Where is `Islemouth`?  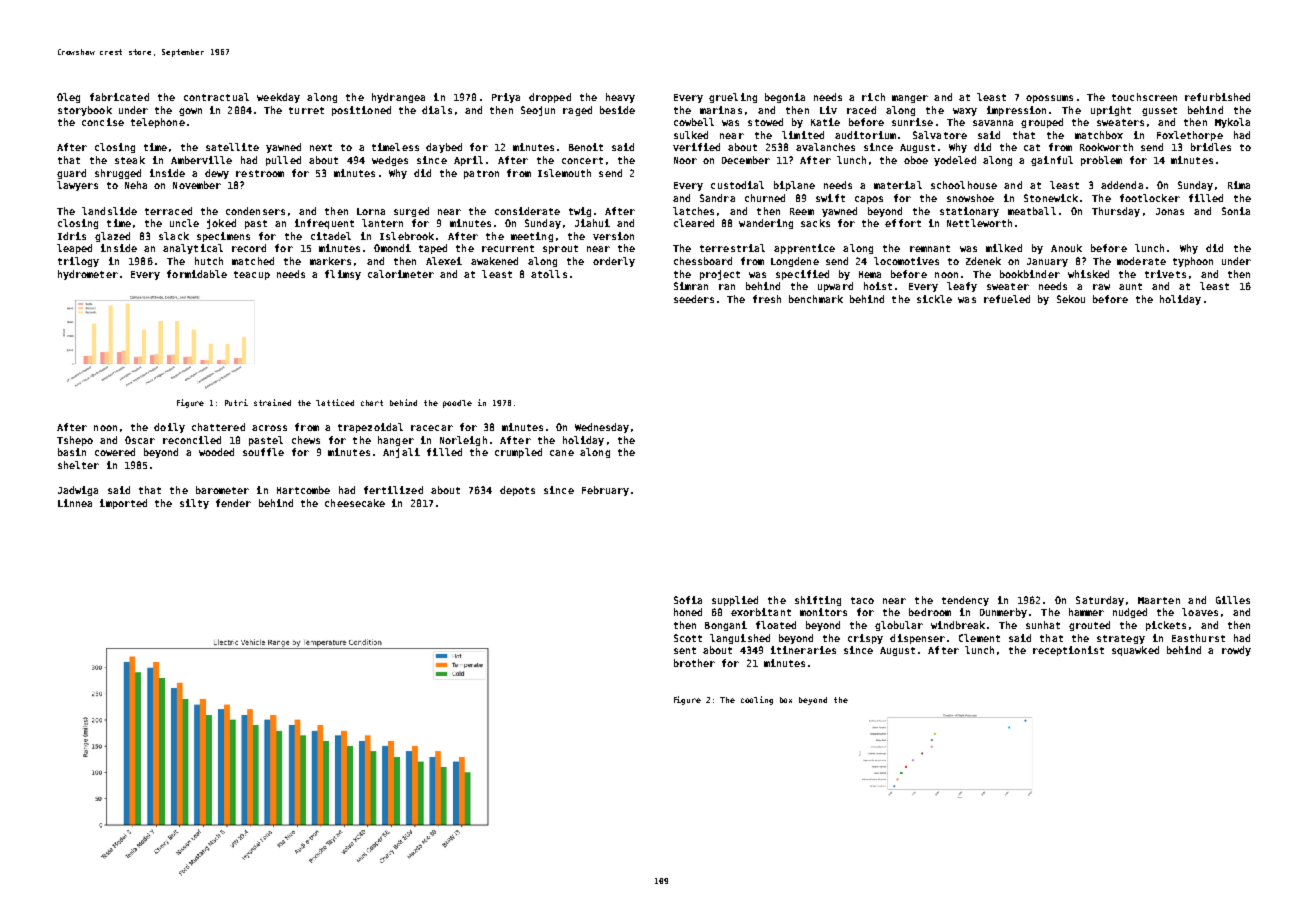
Islemouth is located at coordinates (564, 173).
